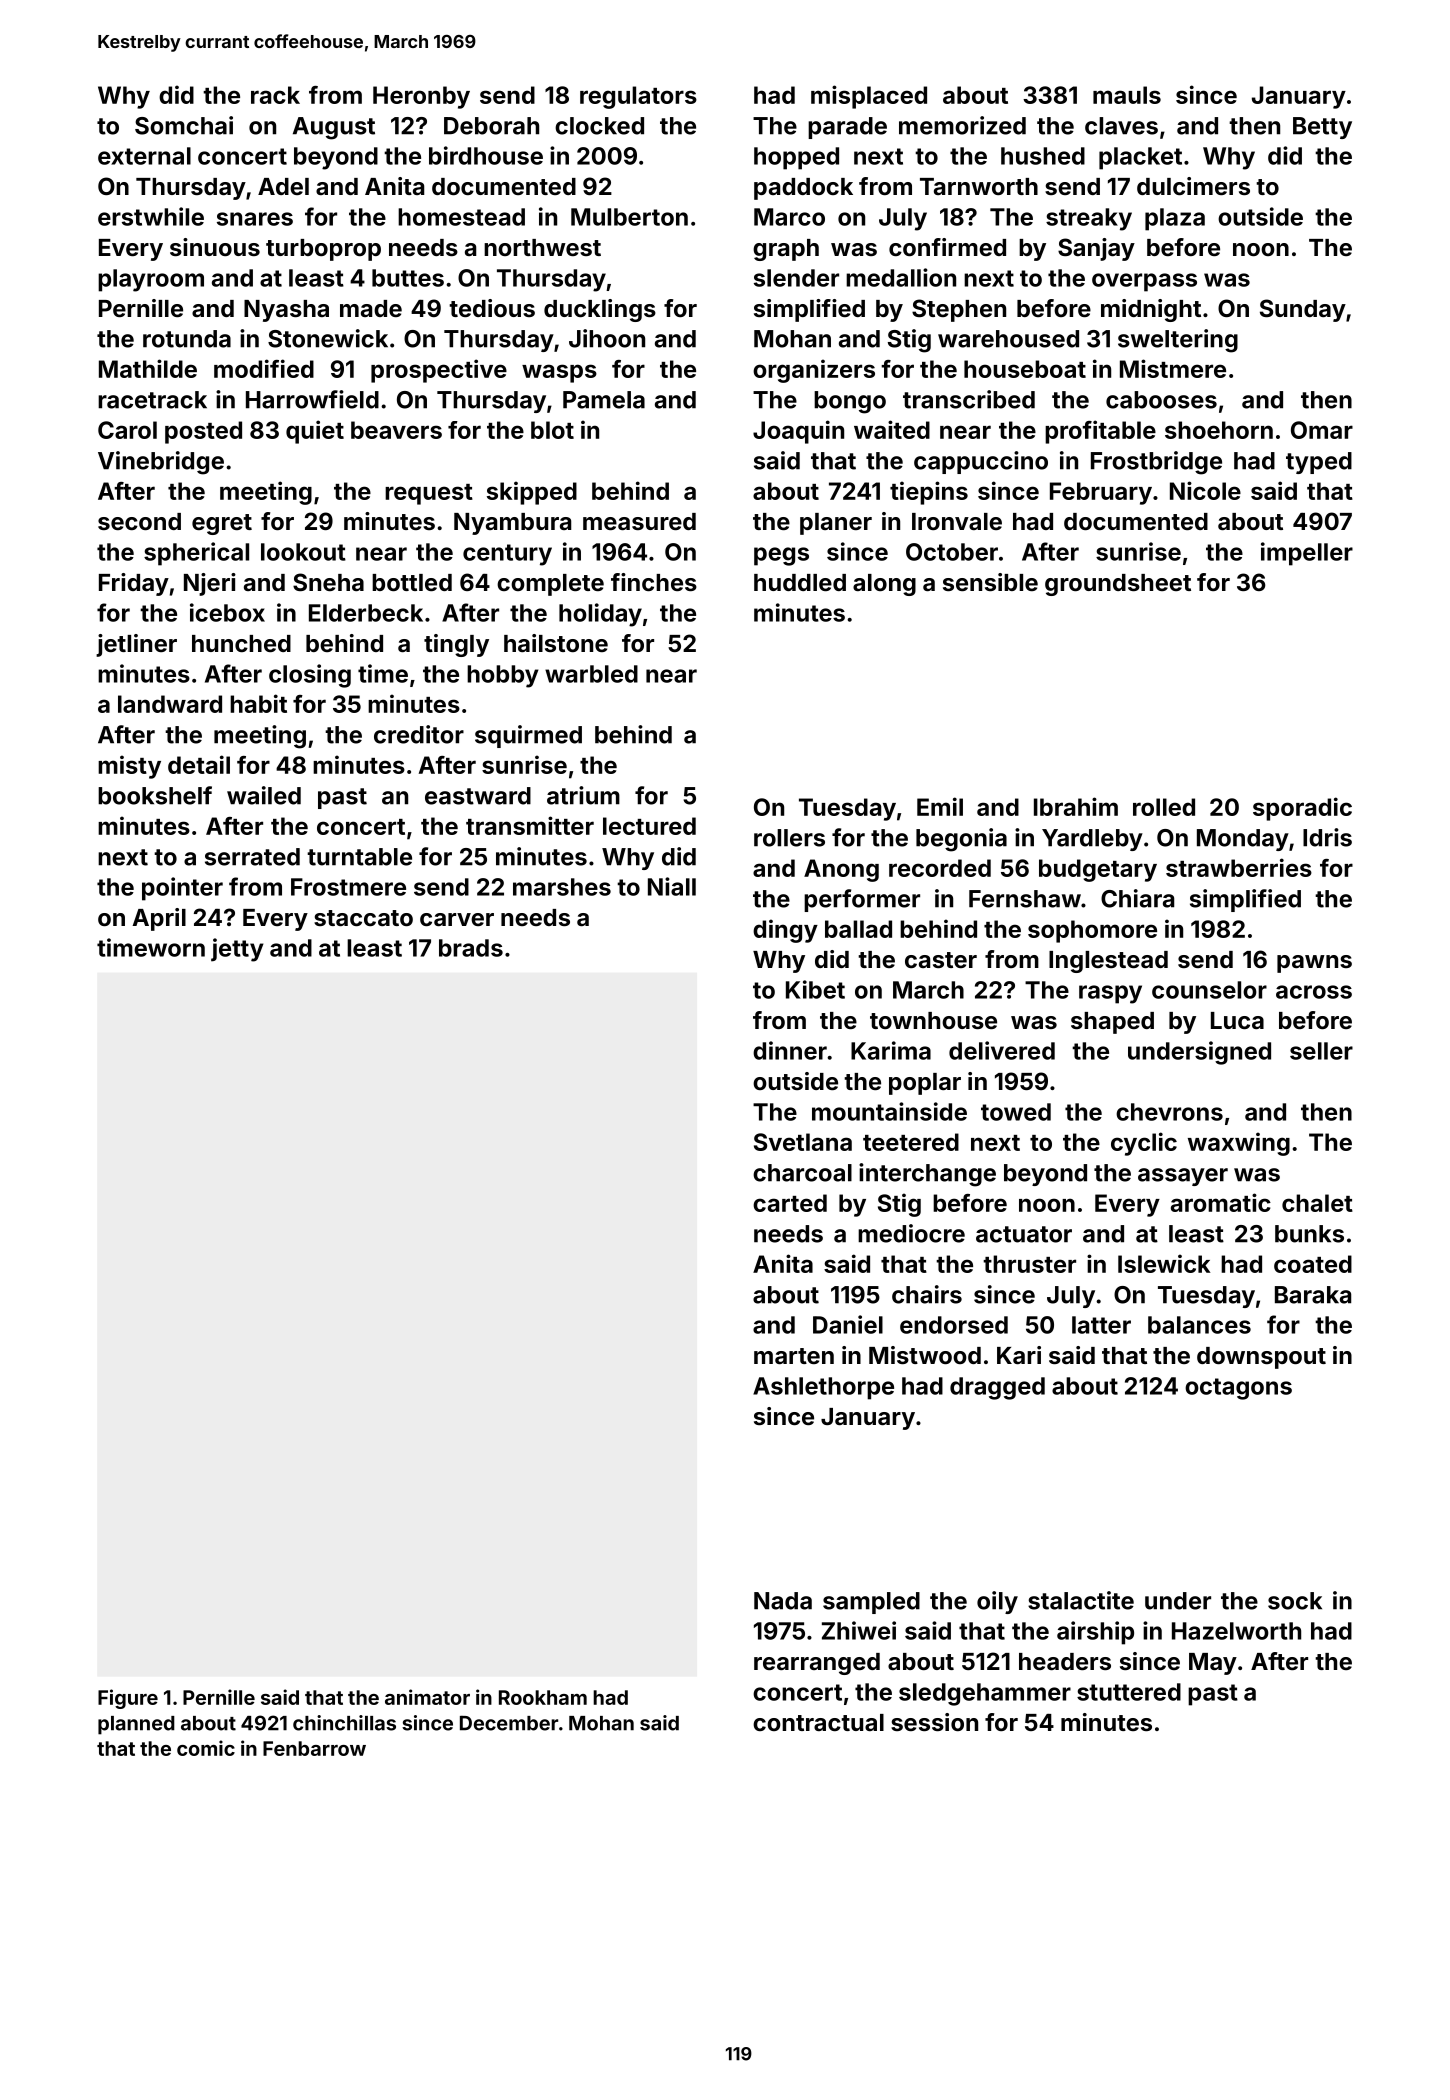 This screenshot has width=1450, height=2100. Describe the element at coordinates (818, 1722) in the screenshot. I see `contractual` at that location.
